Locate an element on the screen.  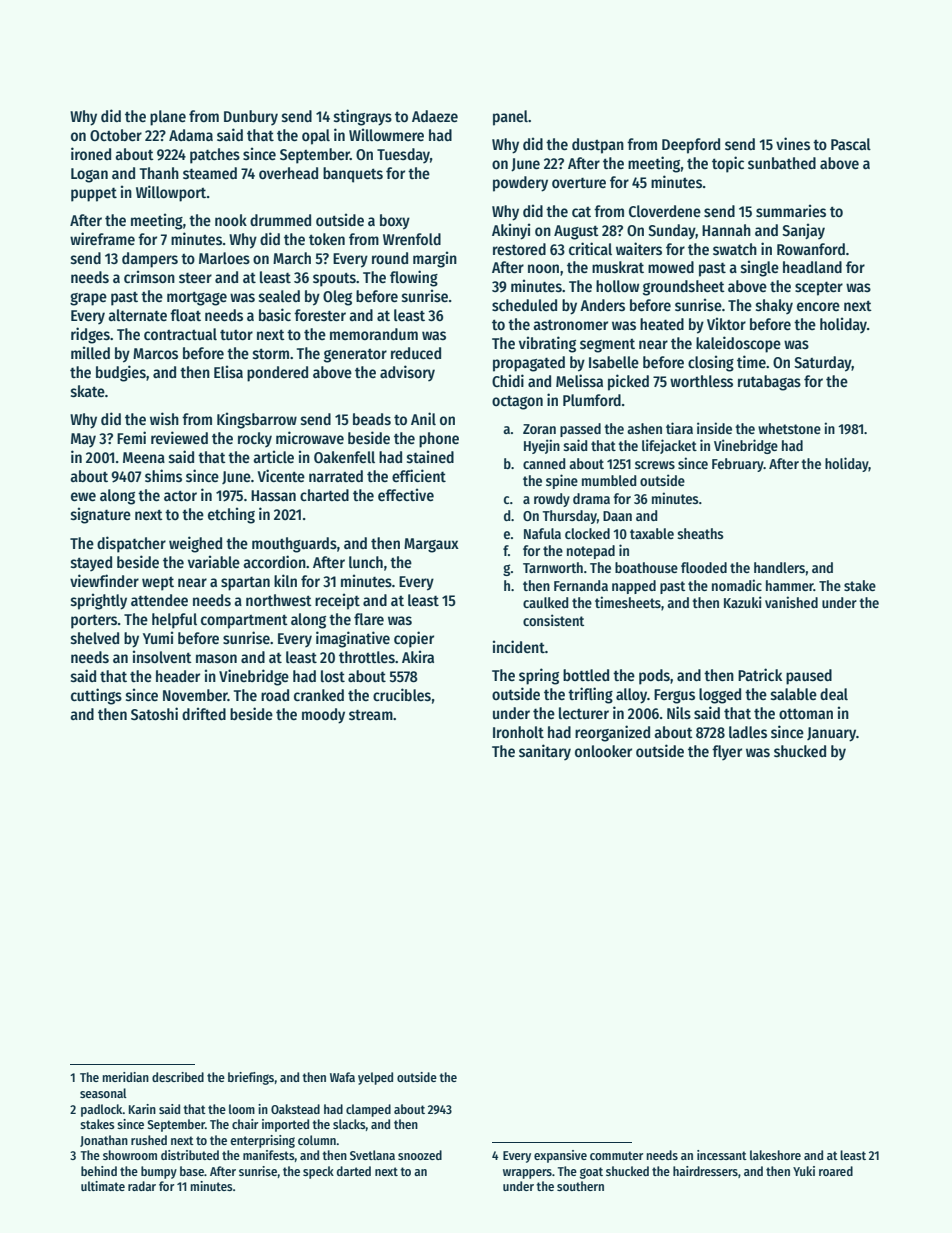
roared is located at coordinates (836, 1171).
